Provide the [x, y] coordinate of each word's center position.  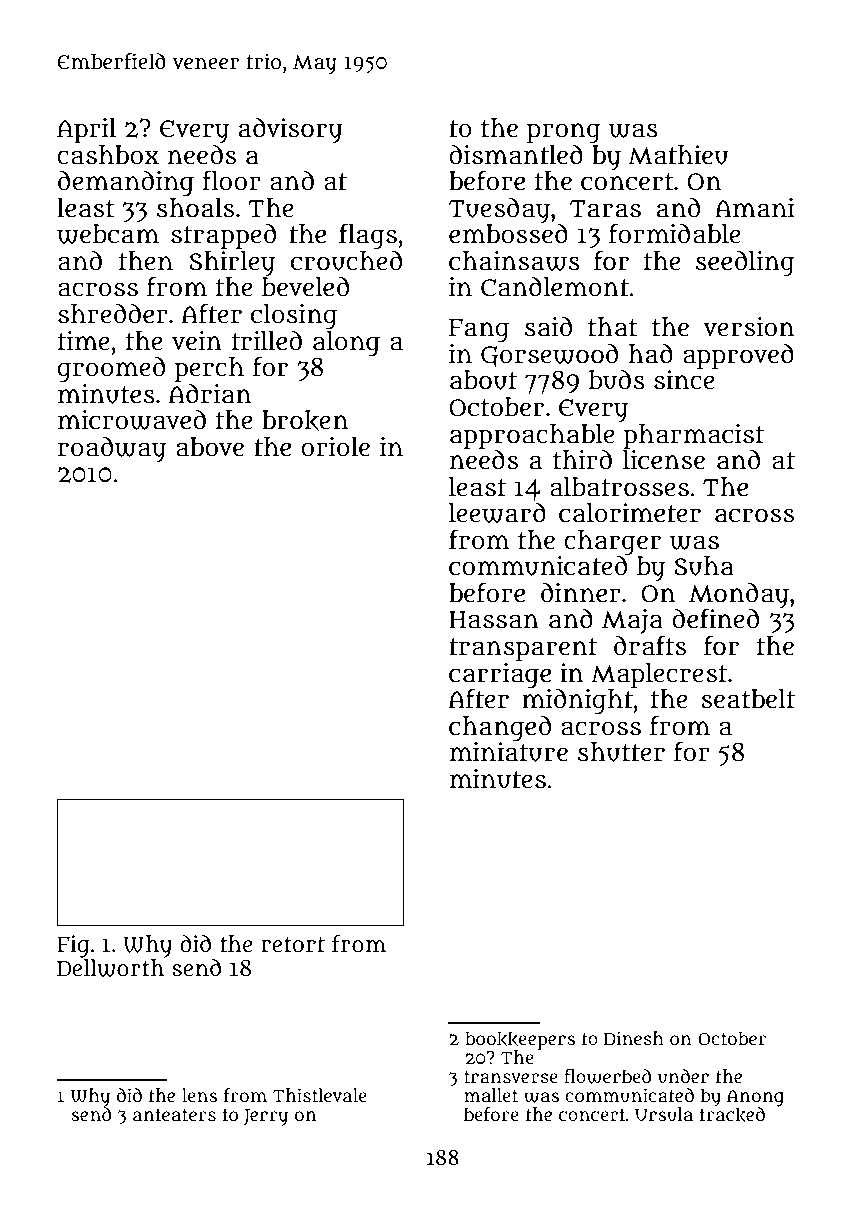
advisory [291, 130]
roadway [112, 449]
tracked [732, 1115]
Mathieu [678, 155]
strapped [223, 236]
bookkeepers [520, 1040]
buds [617, 379]
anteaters [174, 1115]
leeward [497, 512]
